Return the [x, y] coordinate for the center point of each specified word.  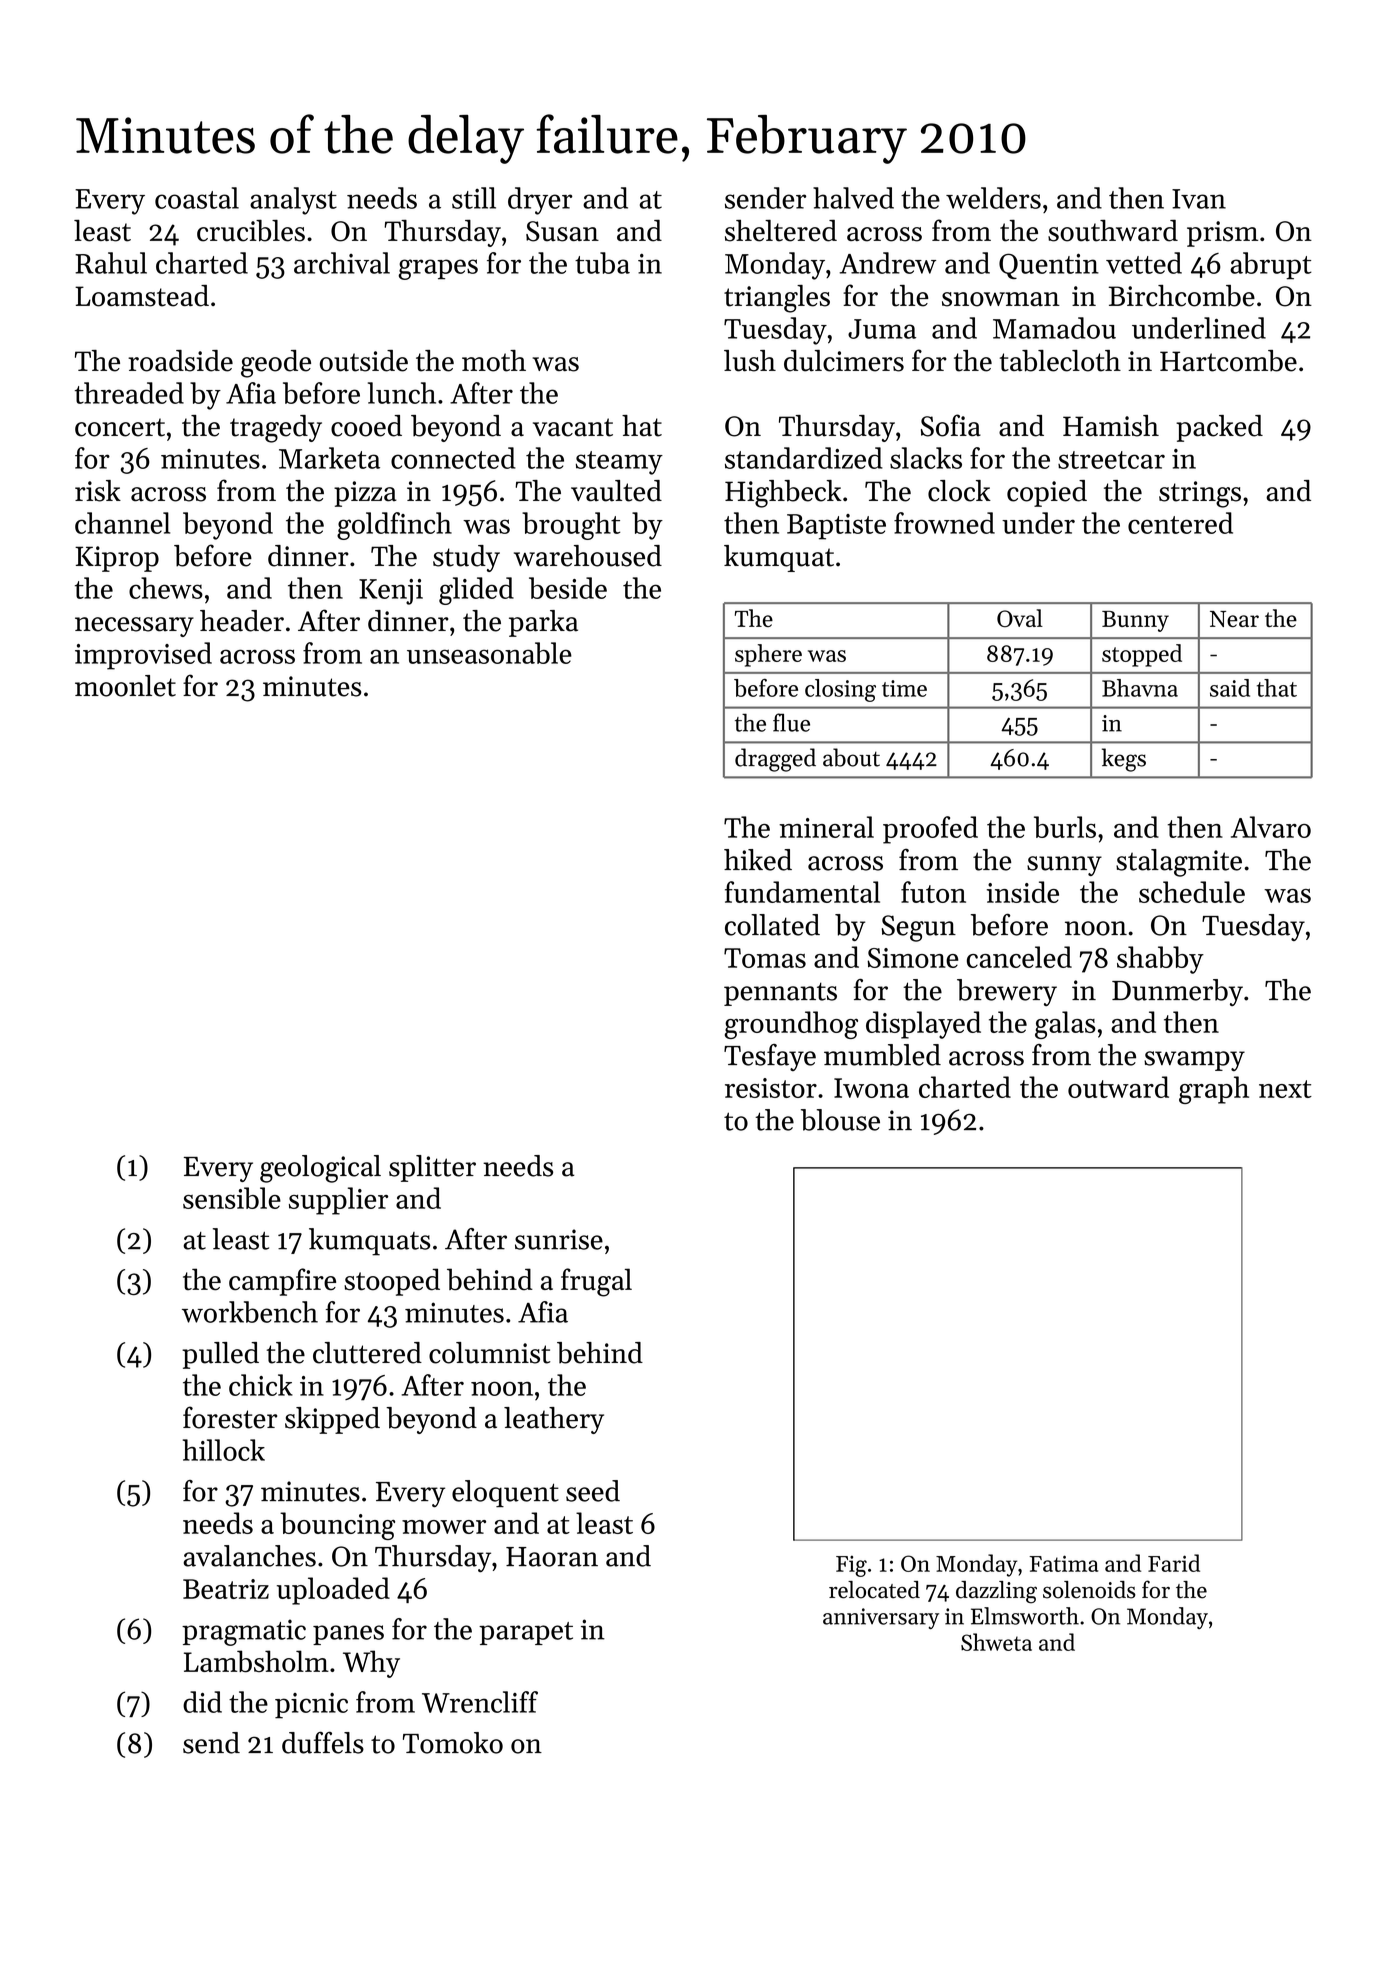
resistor [771, 1088]
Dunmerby [1177, 992]
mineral [826, 827]
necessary [134, 627]
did [202, 1702]
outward [1118, 1087]
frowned [944, 523]
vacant [573, 427]
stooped [392, 1282]
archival [342, 263]
